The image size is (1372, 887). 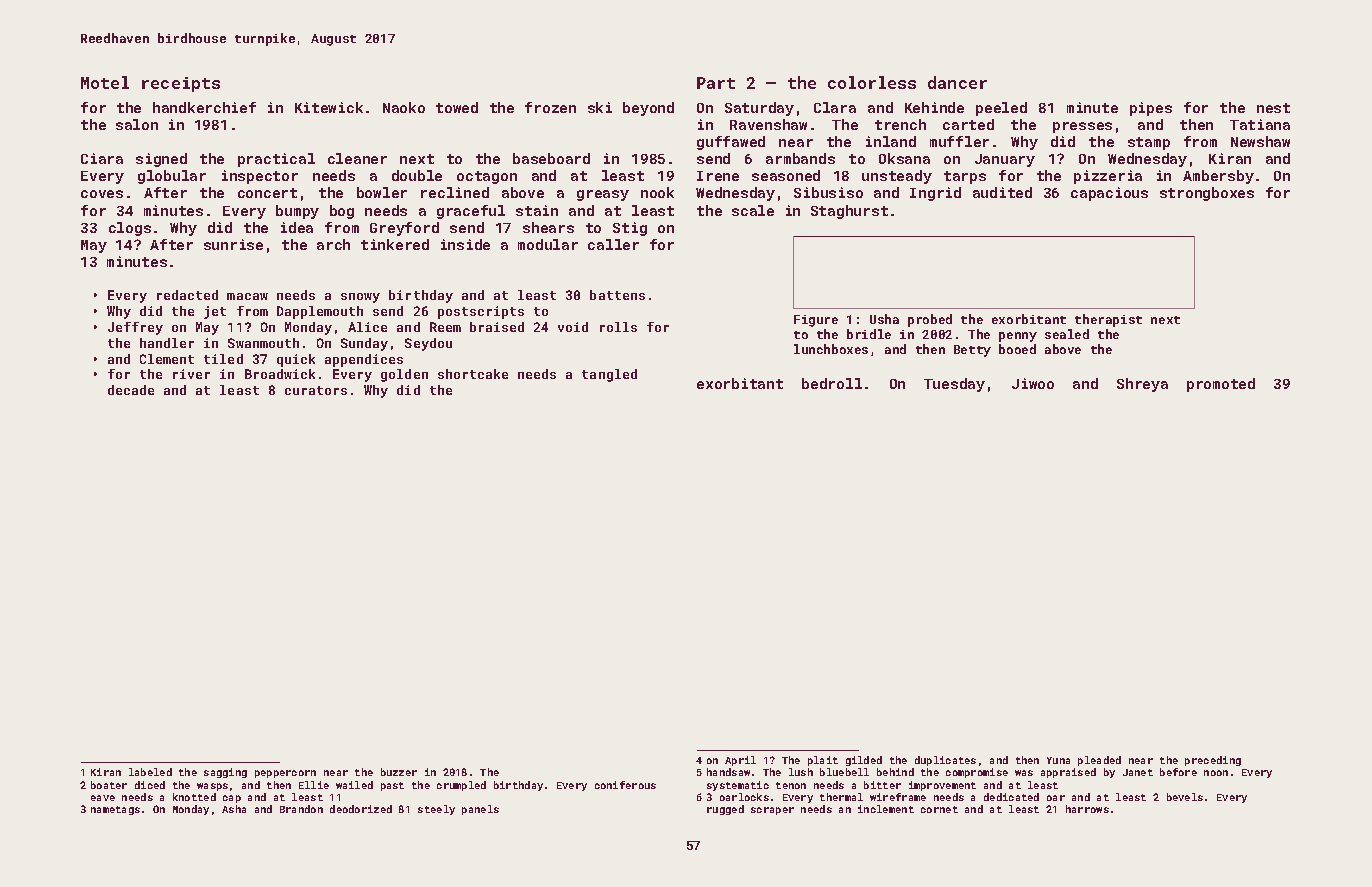 I want to click on braised, so click(x=497, y=327).
